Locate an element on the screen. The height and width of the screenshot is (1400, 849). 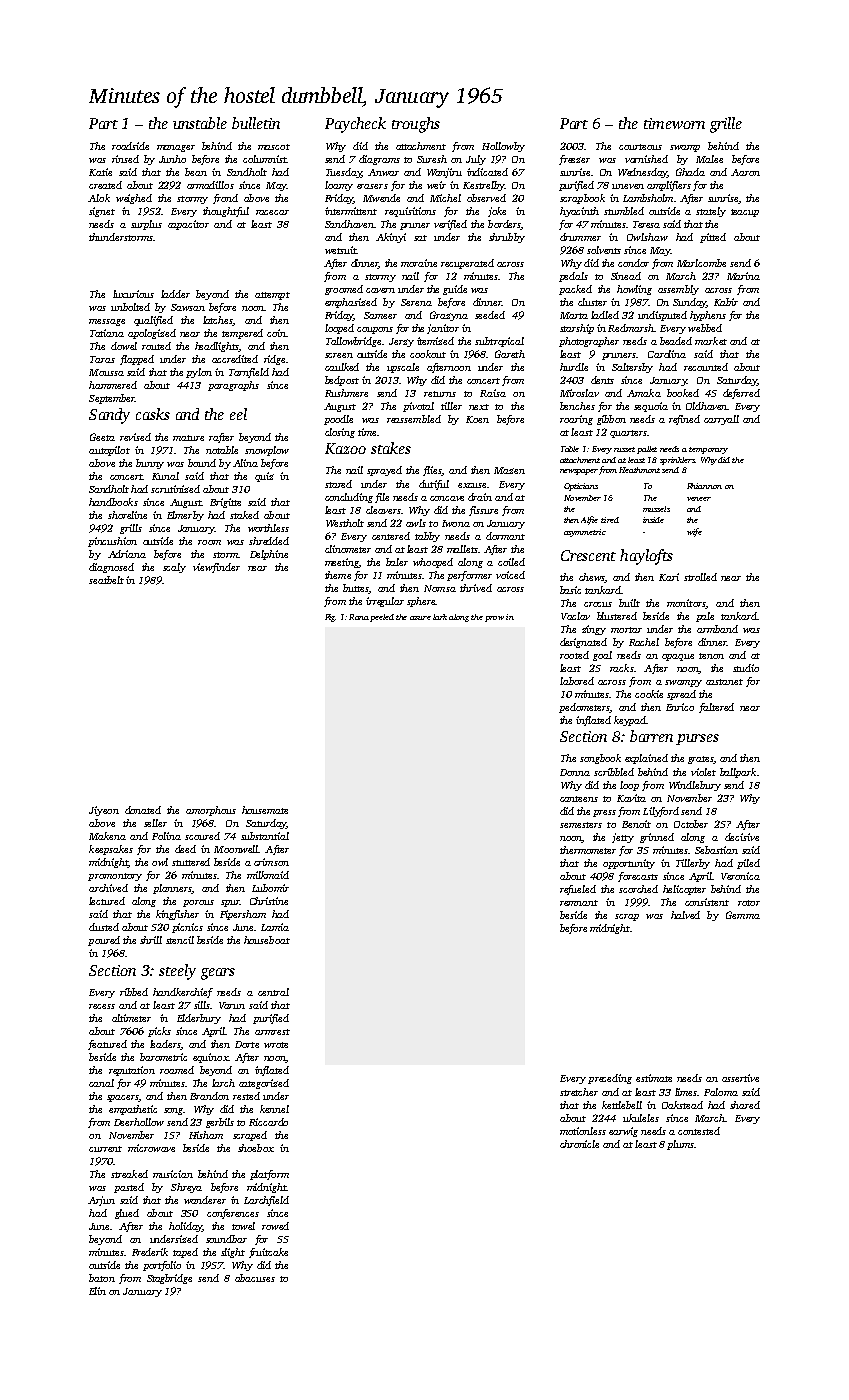
central is located at coordinates (273, 992).
